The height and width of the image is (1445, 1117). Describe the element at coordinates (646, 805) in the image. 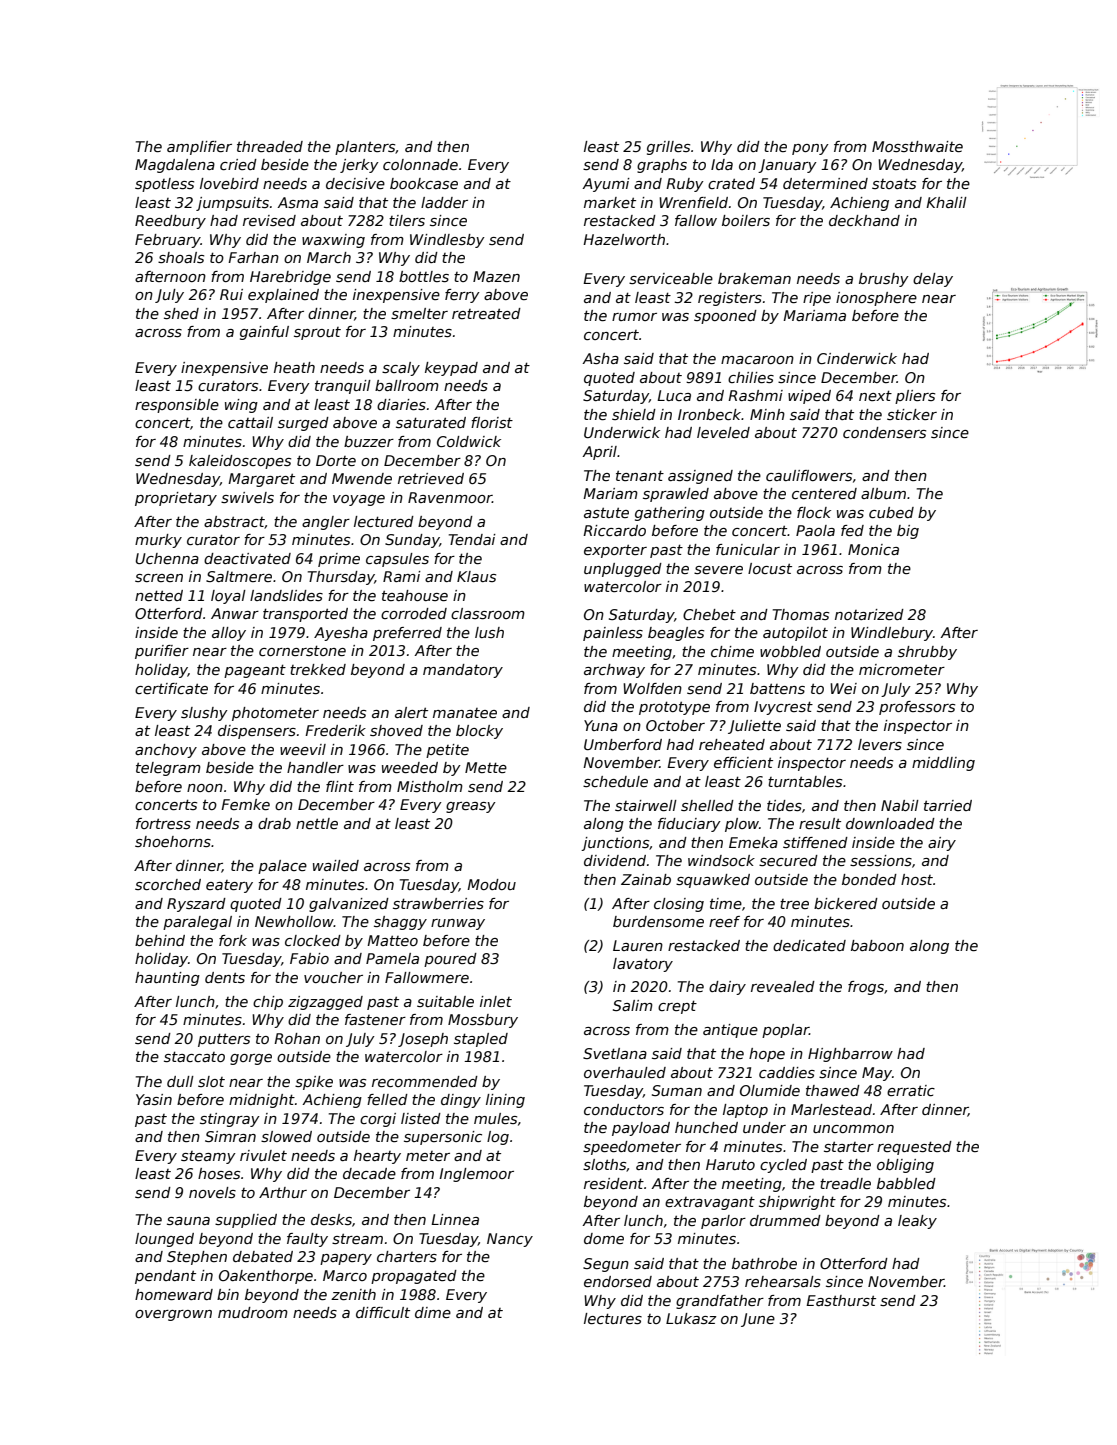

I see `stairwell` at that location.
